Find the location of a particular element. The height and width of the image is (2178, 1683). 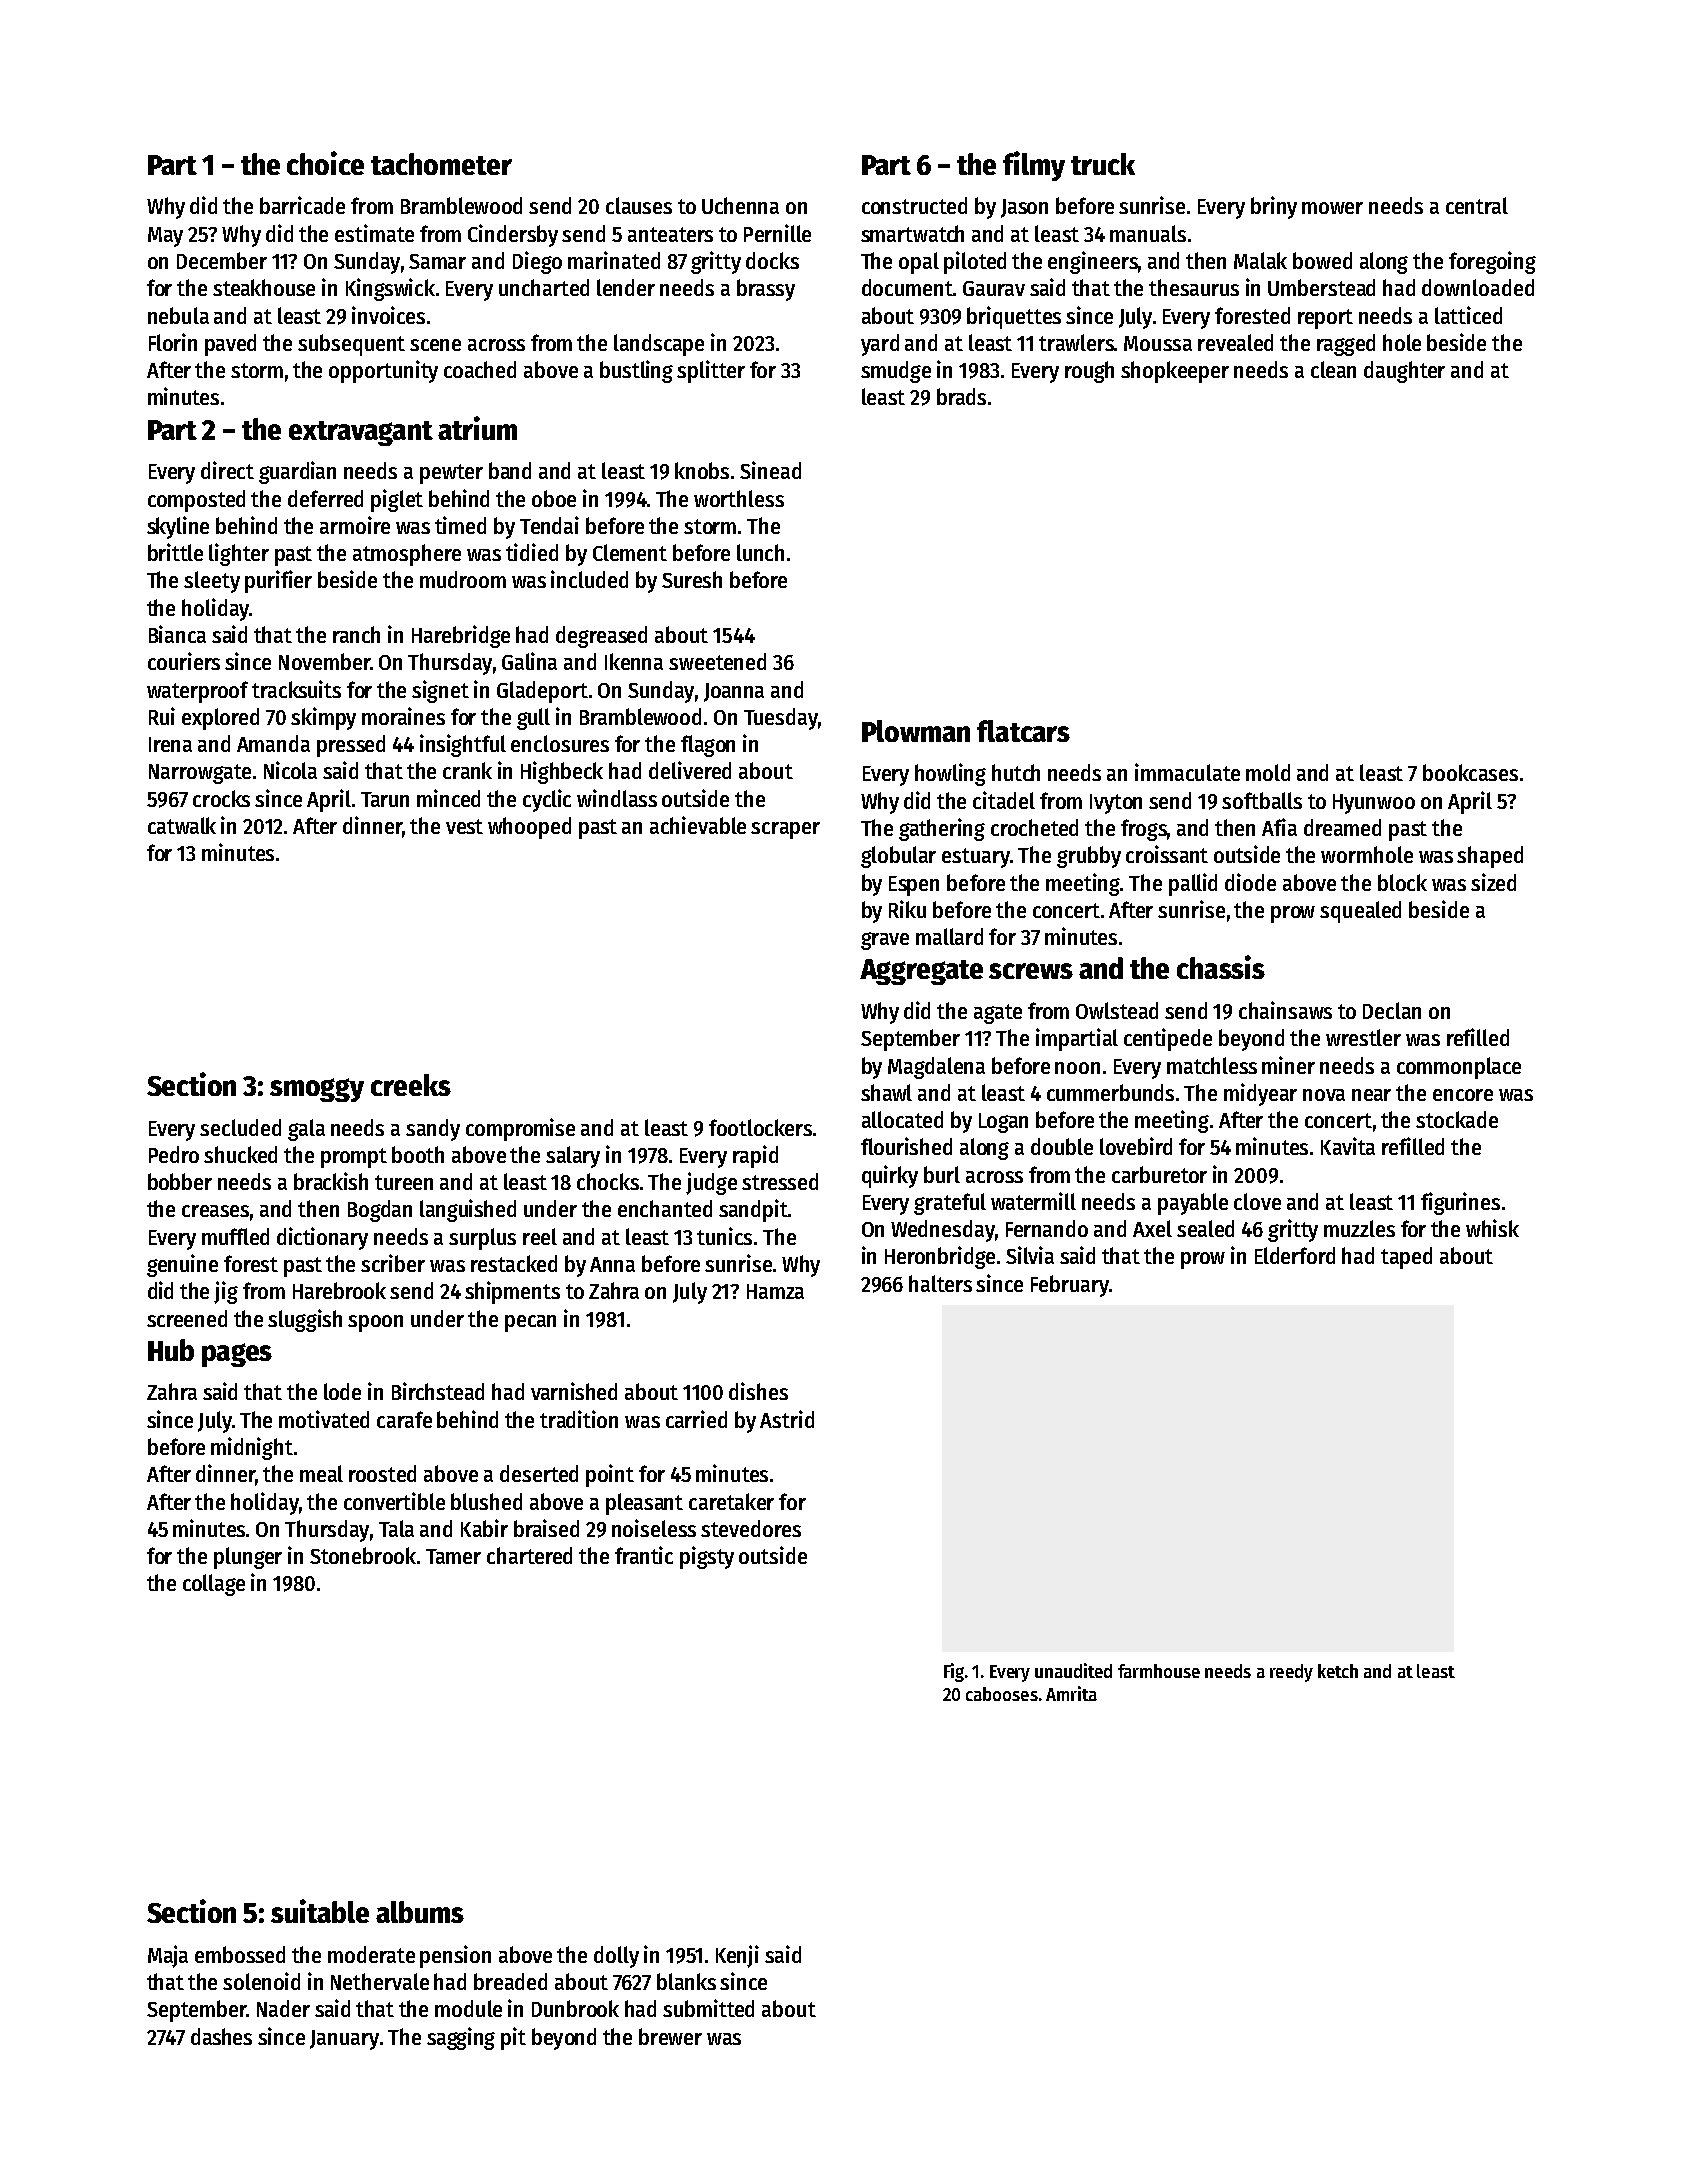

December is located at coordinates (222, 260).
